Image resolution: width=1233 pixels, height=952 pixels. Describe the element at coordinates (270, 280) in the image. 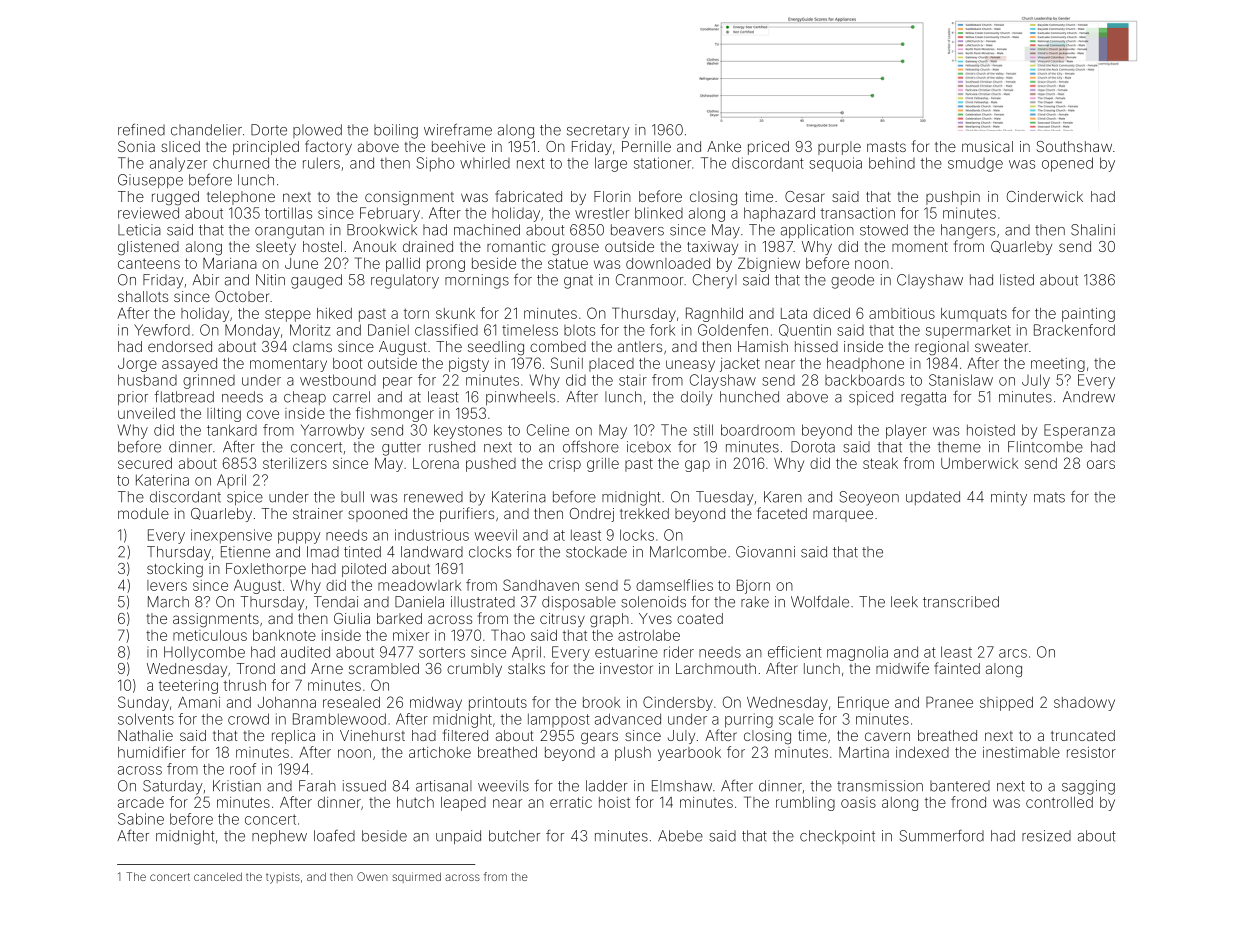

I see `Nitin` at that location.
